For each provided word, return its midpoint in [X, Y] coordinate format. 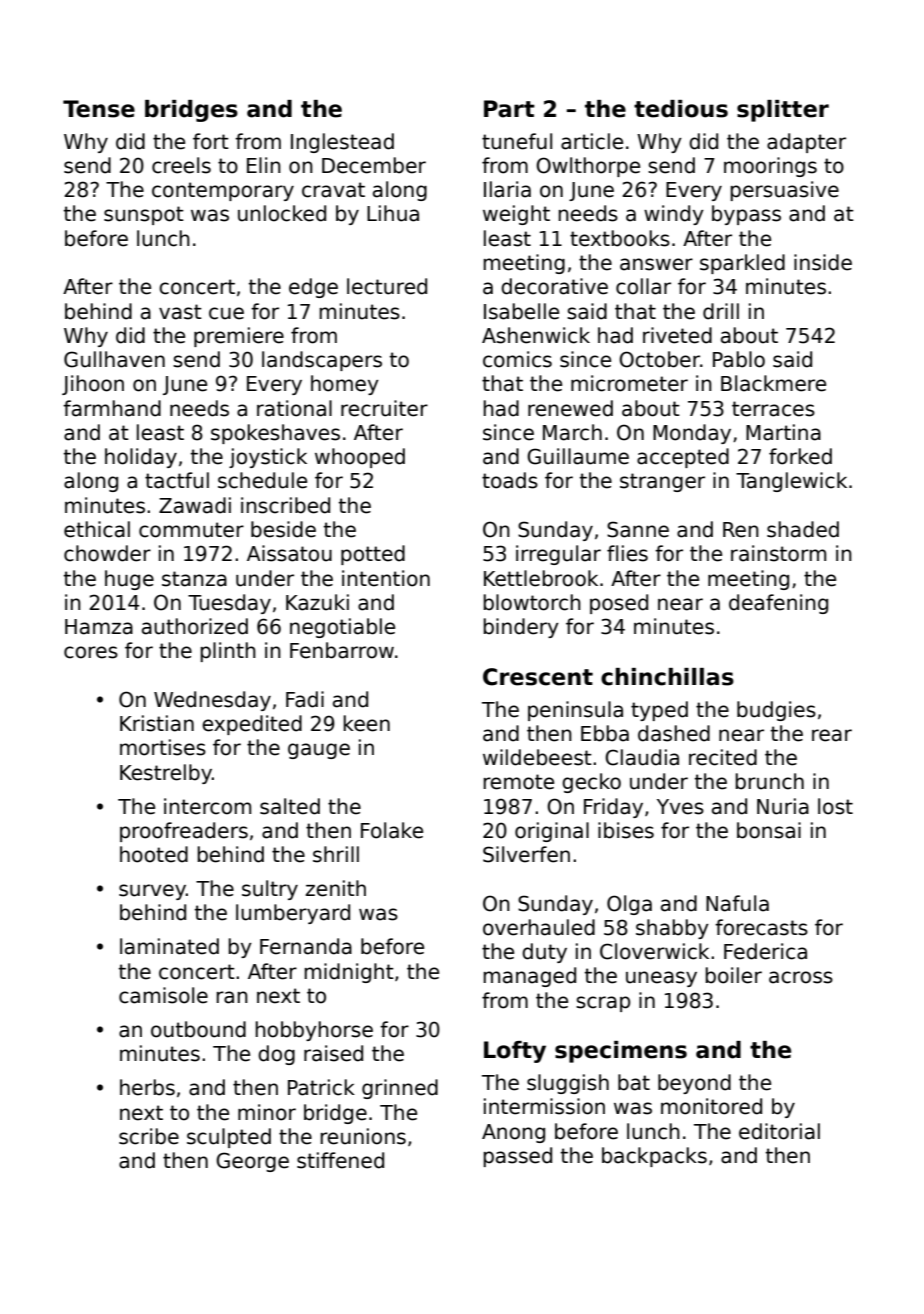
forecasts [761, 927]
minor [267, 1112]
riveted [677, 335]
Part [509, 109]
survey [152, 892]
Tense [99, 109]
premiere [239, 337]
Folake [392, 830]
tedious [681, 109]
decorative [554, 286]
